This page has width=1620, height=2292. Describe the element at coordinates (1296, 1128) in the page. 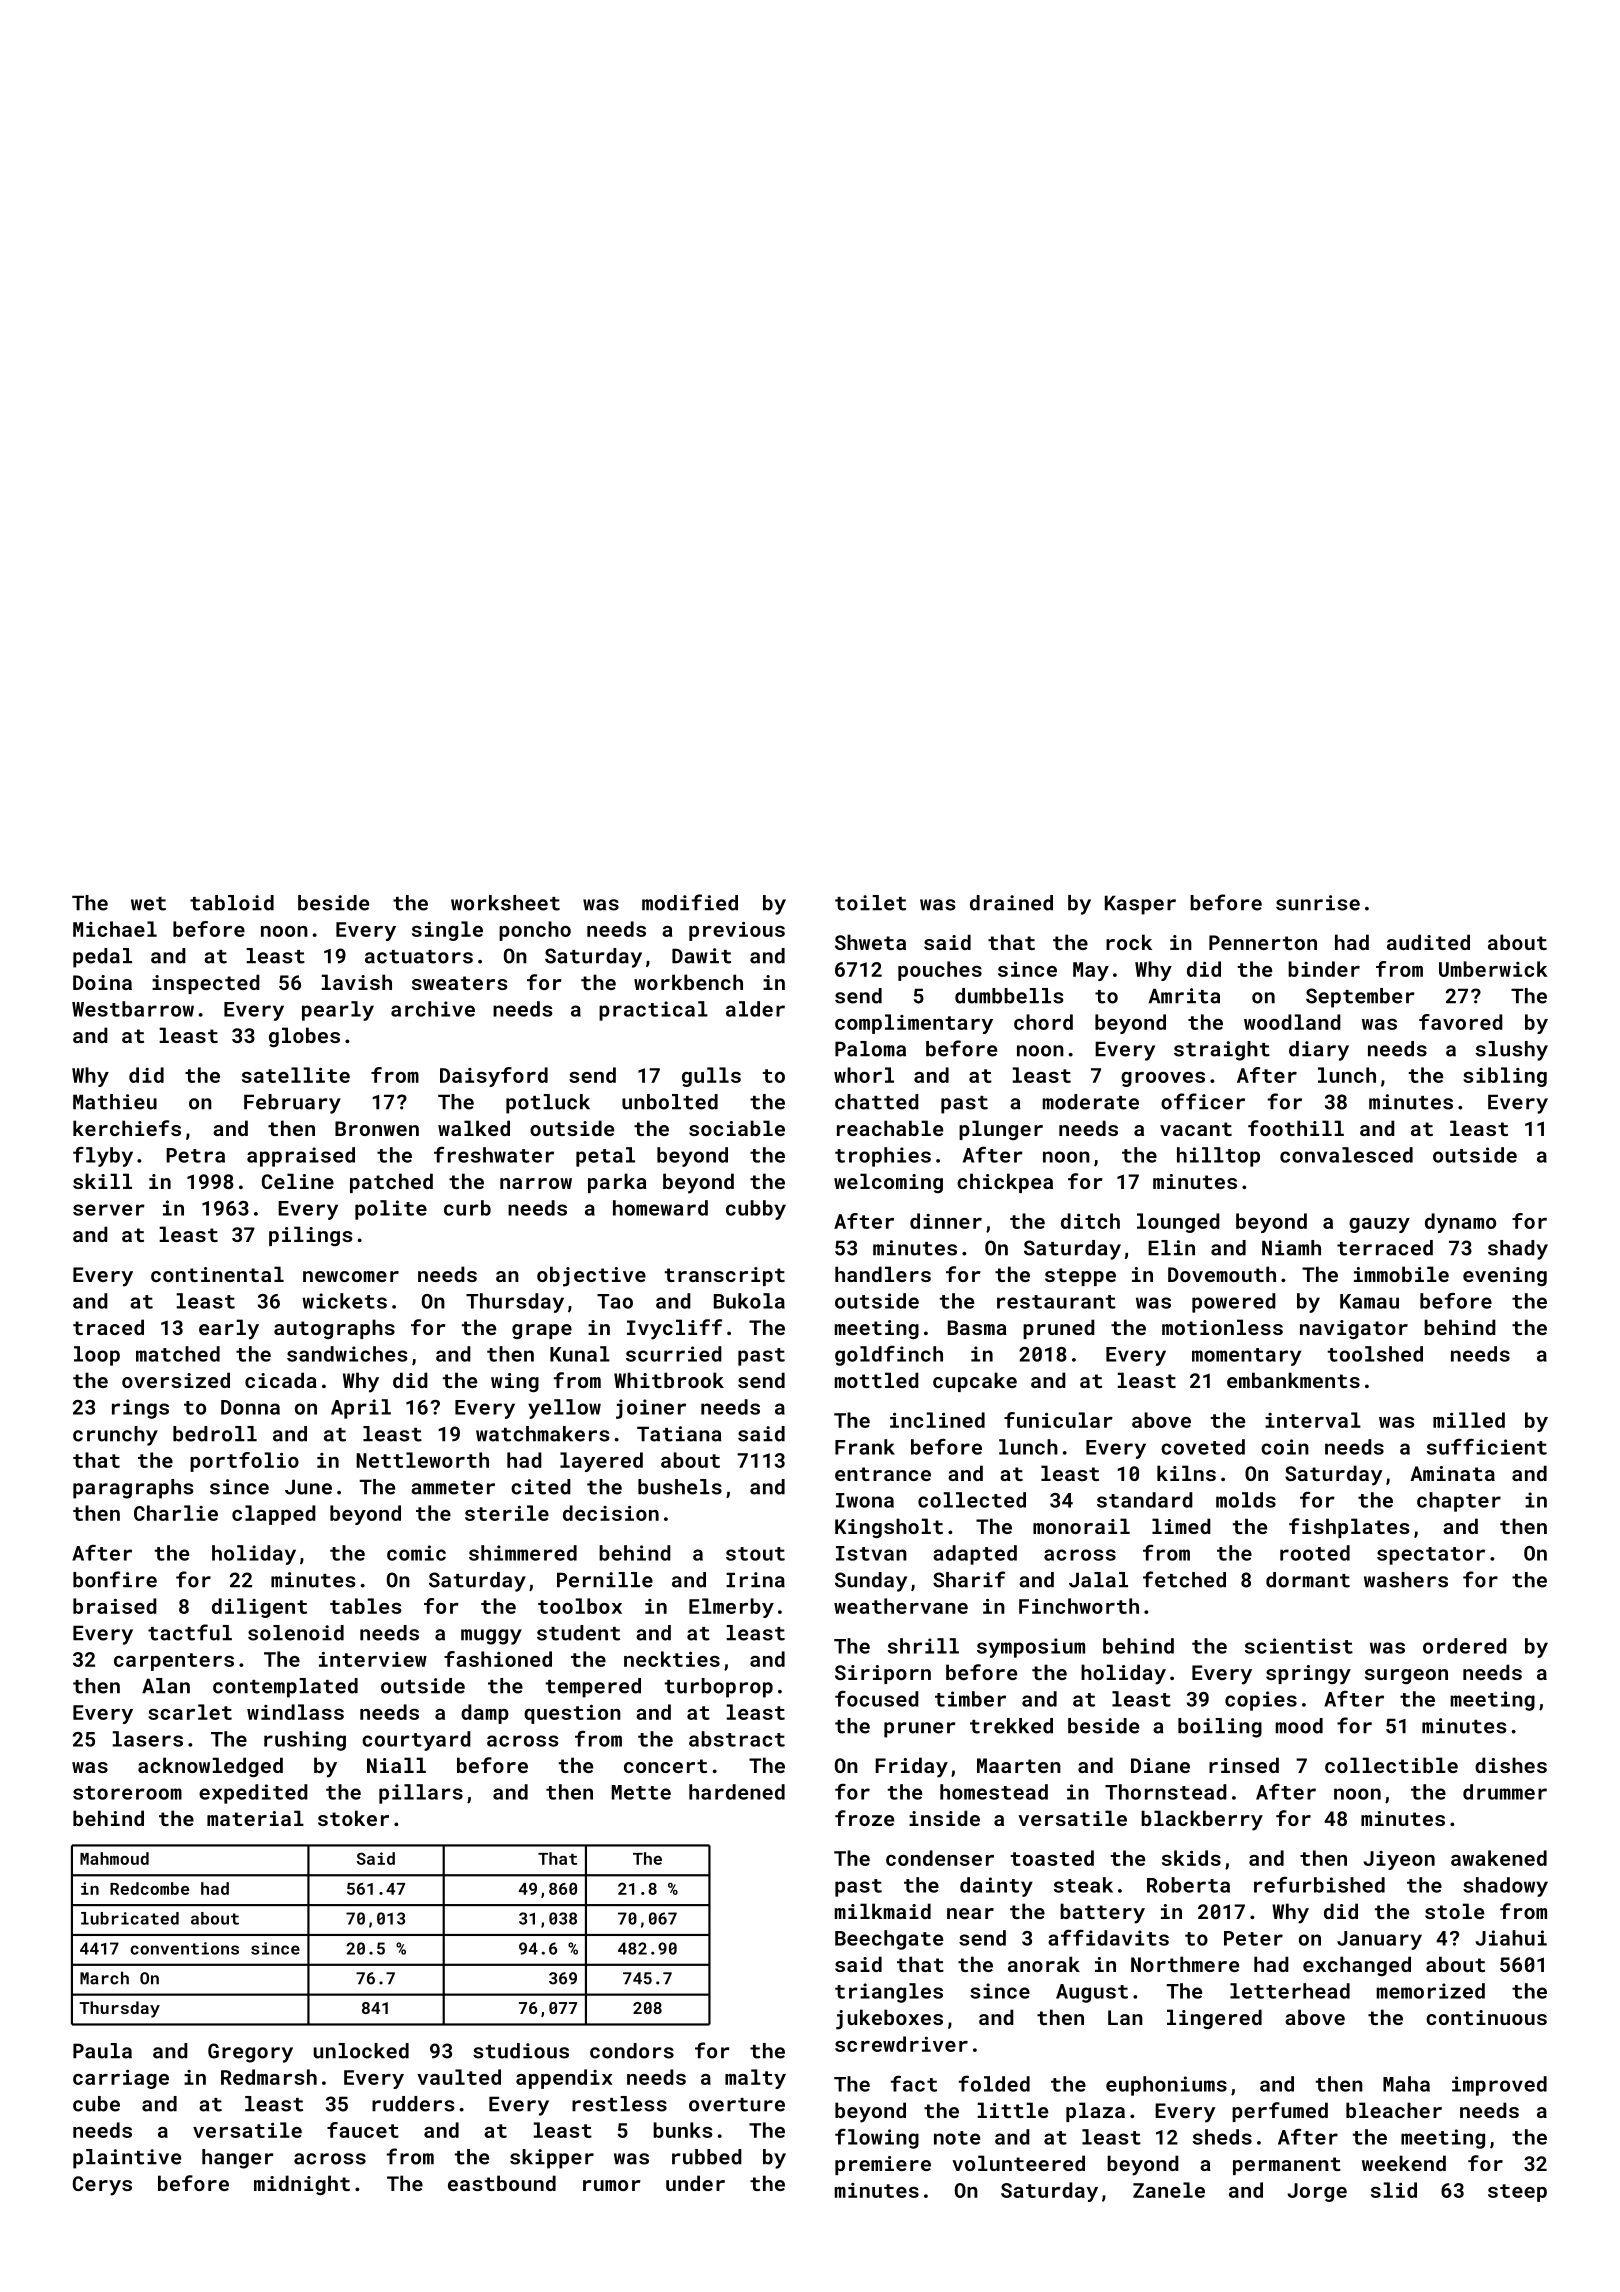

I see `foothill` at that location.
